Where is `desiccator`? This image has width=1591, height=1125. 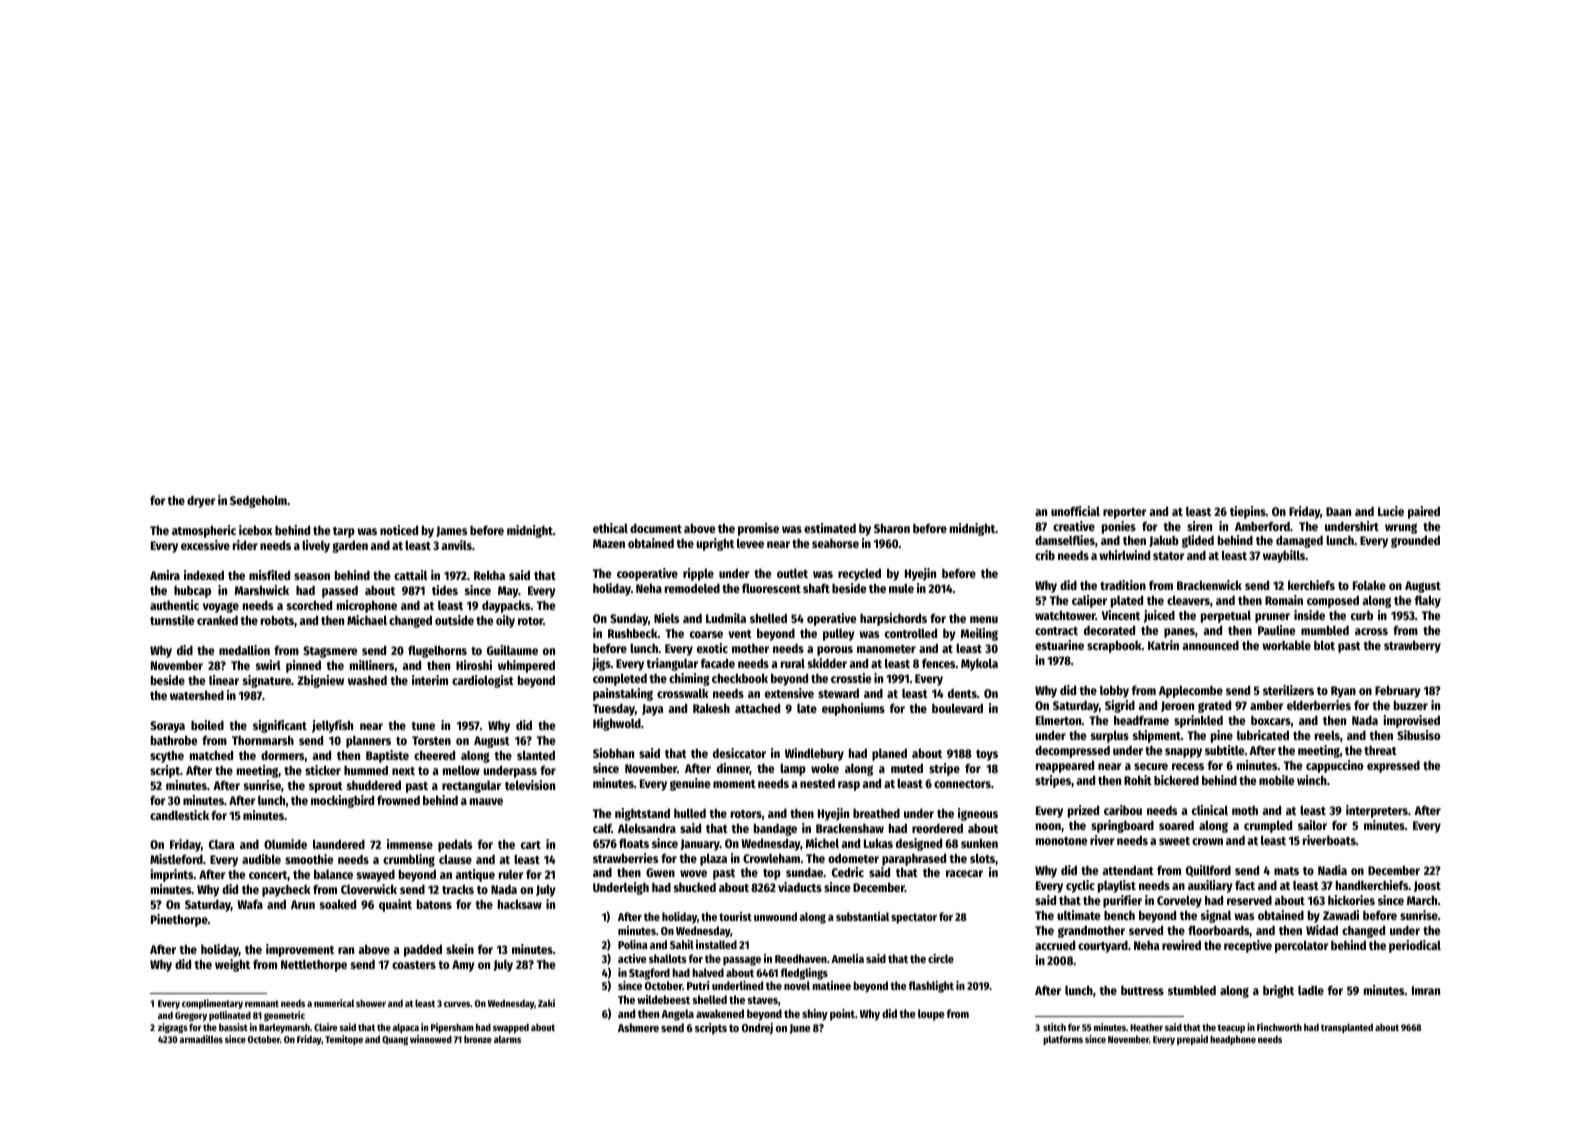 desiccator is located at coordinates (739, 753).
